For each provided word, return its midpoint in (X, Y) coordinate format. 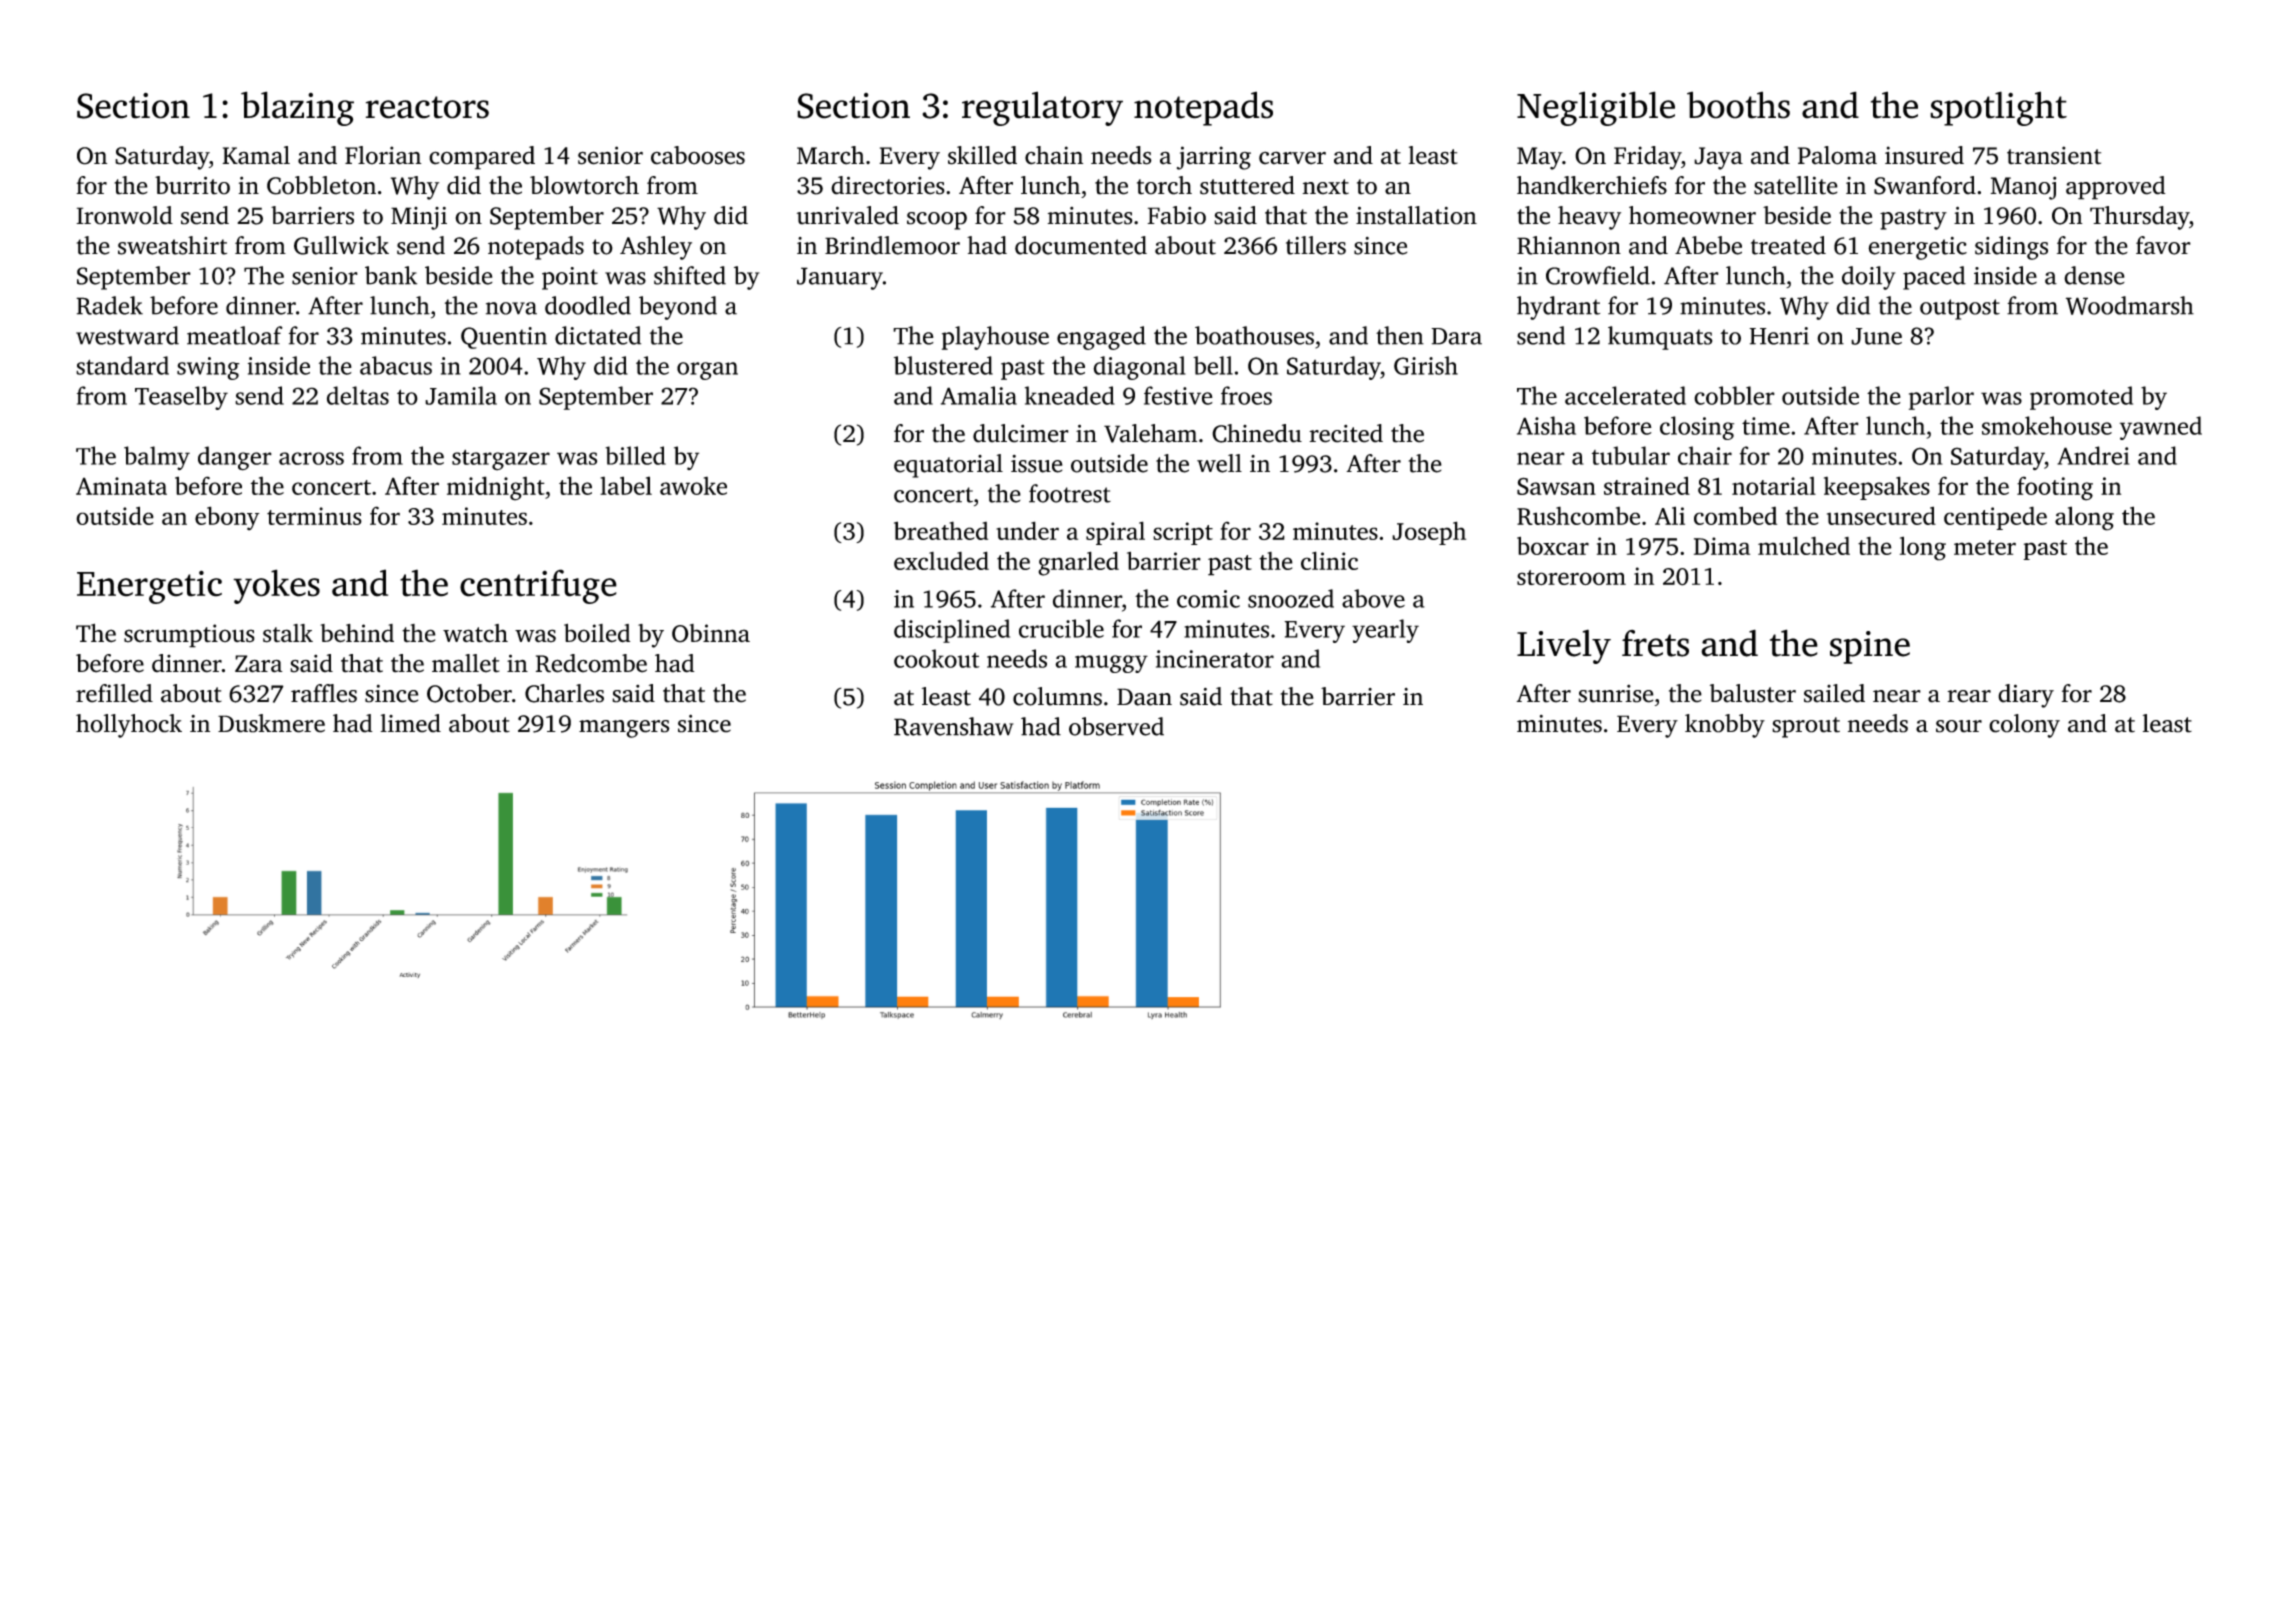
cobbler (1734, 395)
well (1219, 463)
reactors (427, 107)
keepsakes (1877, 488)
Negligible (1596, 108)
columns (1057, 696)
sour (1959, 726)
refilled (114, 693)
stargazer (501, 460)
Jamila (461, 395)
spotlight (1998, 108)
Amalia (979, 395)
